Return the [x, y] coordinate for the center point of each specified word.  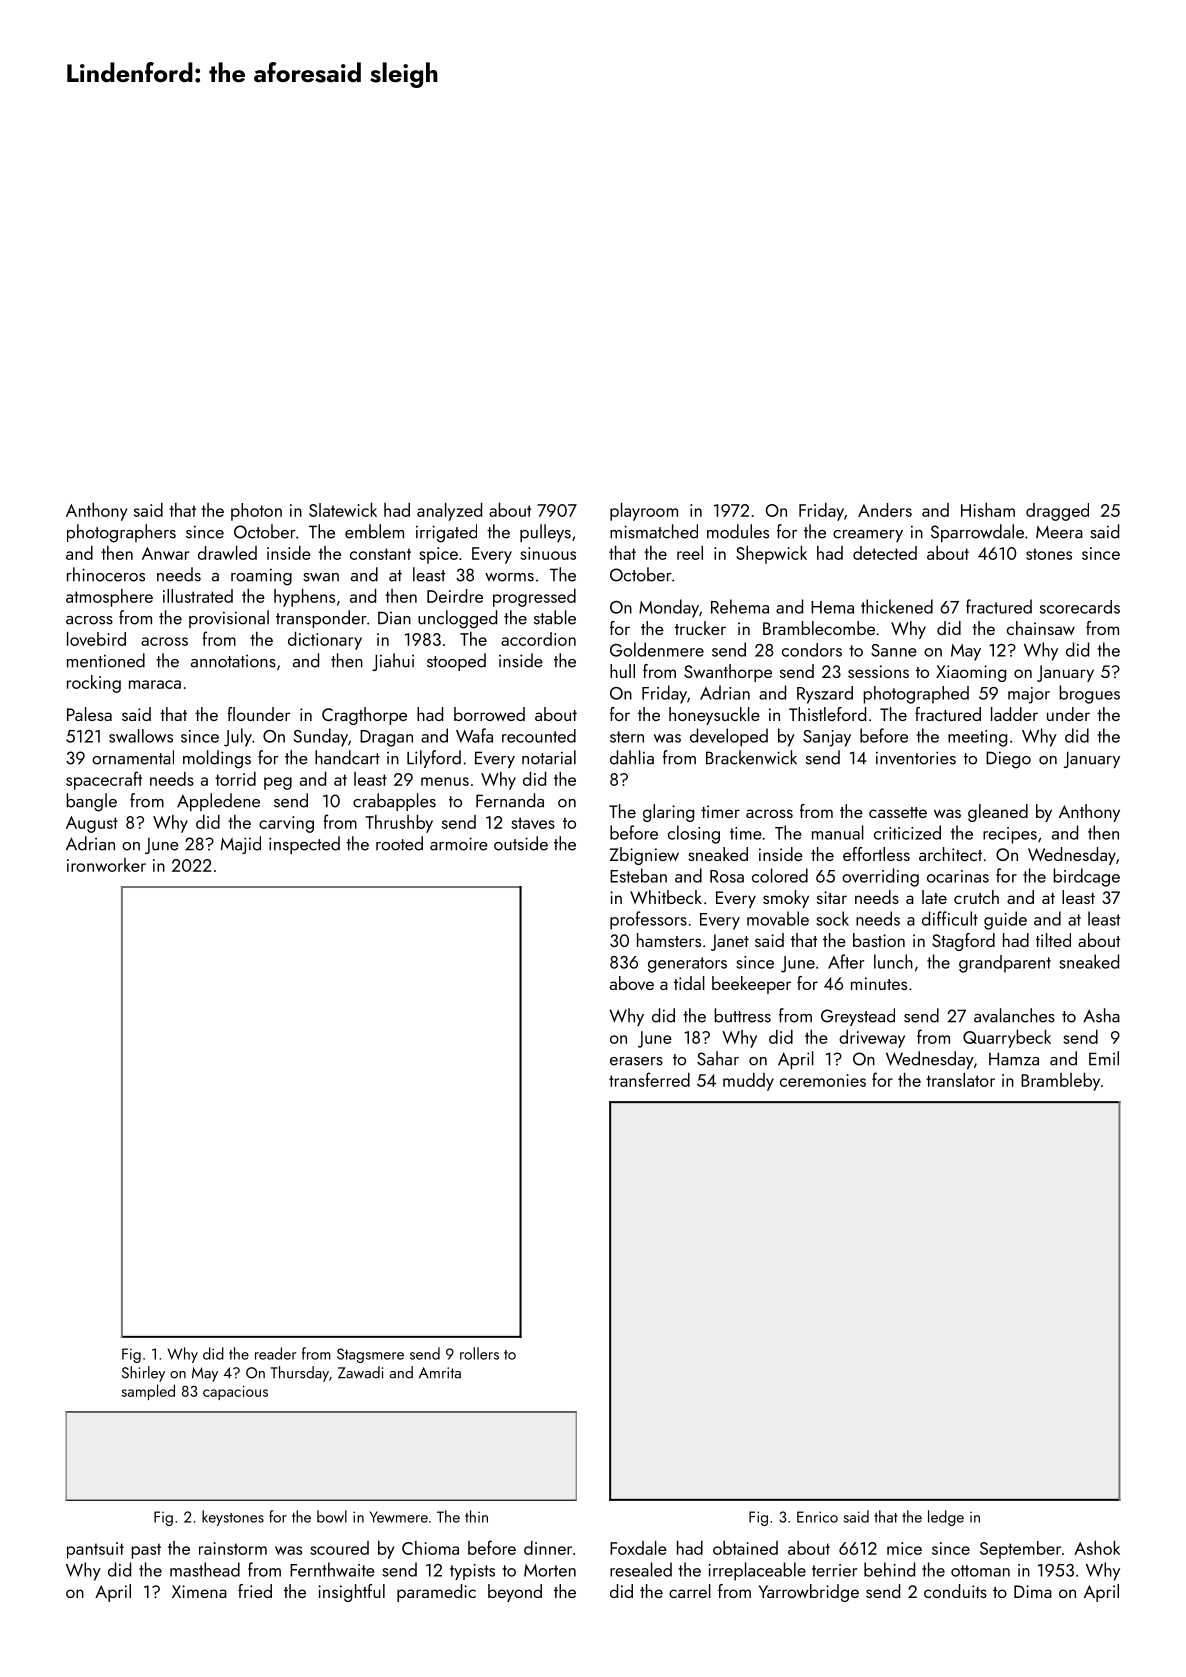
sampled [148, 1392]
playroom [644, 512]
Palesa [89, 714]
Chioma [430, 1548]
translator [960, 1080]
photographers [121, 533]
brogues [1089, 694]
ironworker [106, 865]
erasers [636, 1061]
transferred [649, 1079]
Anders [885, 510]
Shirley [143, 1374]
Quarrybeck [1007, 1039]
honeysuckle [714, 716]
